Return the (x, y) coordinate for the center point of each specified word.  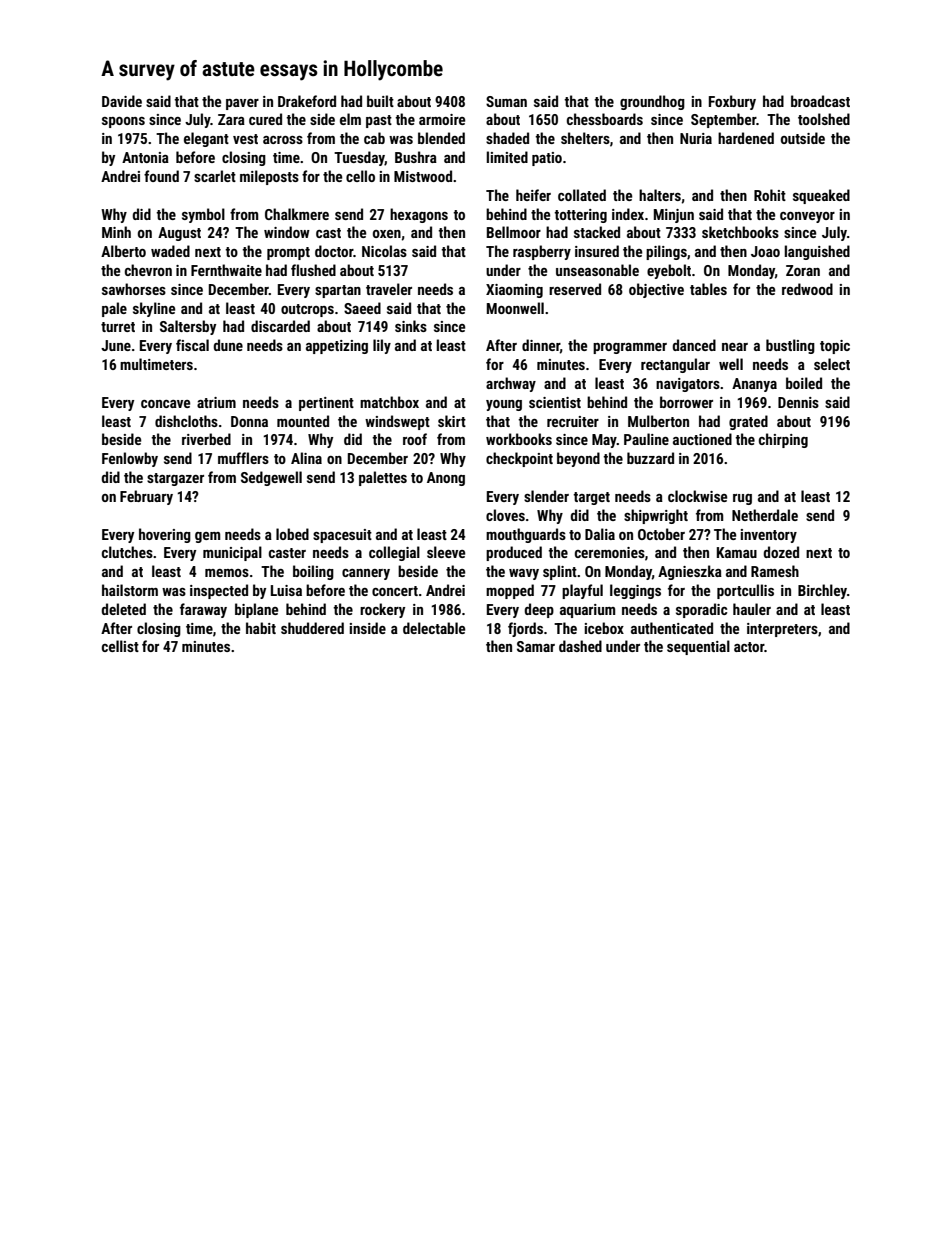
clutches (127, 552)
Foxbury (732, 102)
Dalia (600, 534)
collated (582, 195)
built (380, 101)
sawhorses (134, 289)
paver (242, 104)
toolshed (824, 119)
